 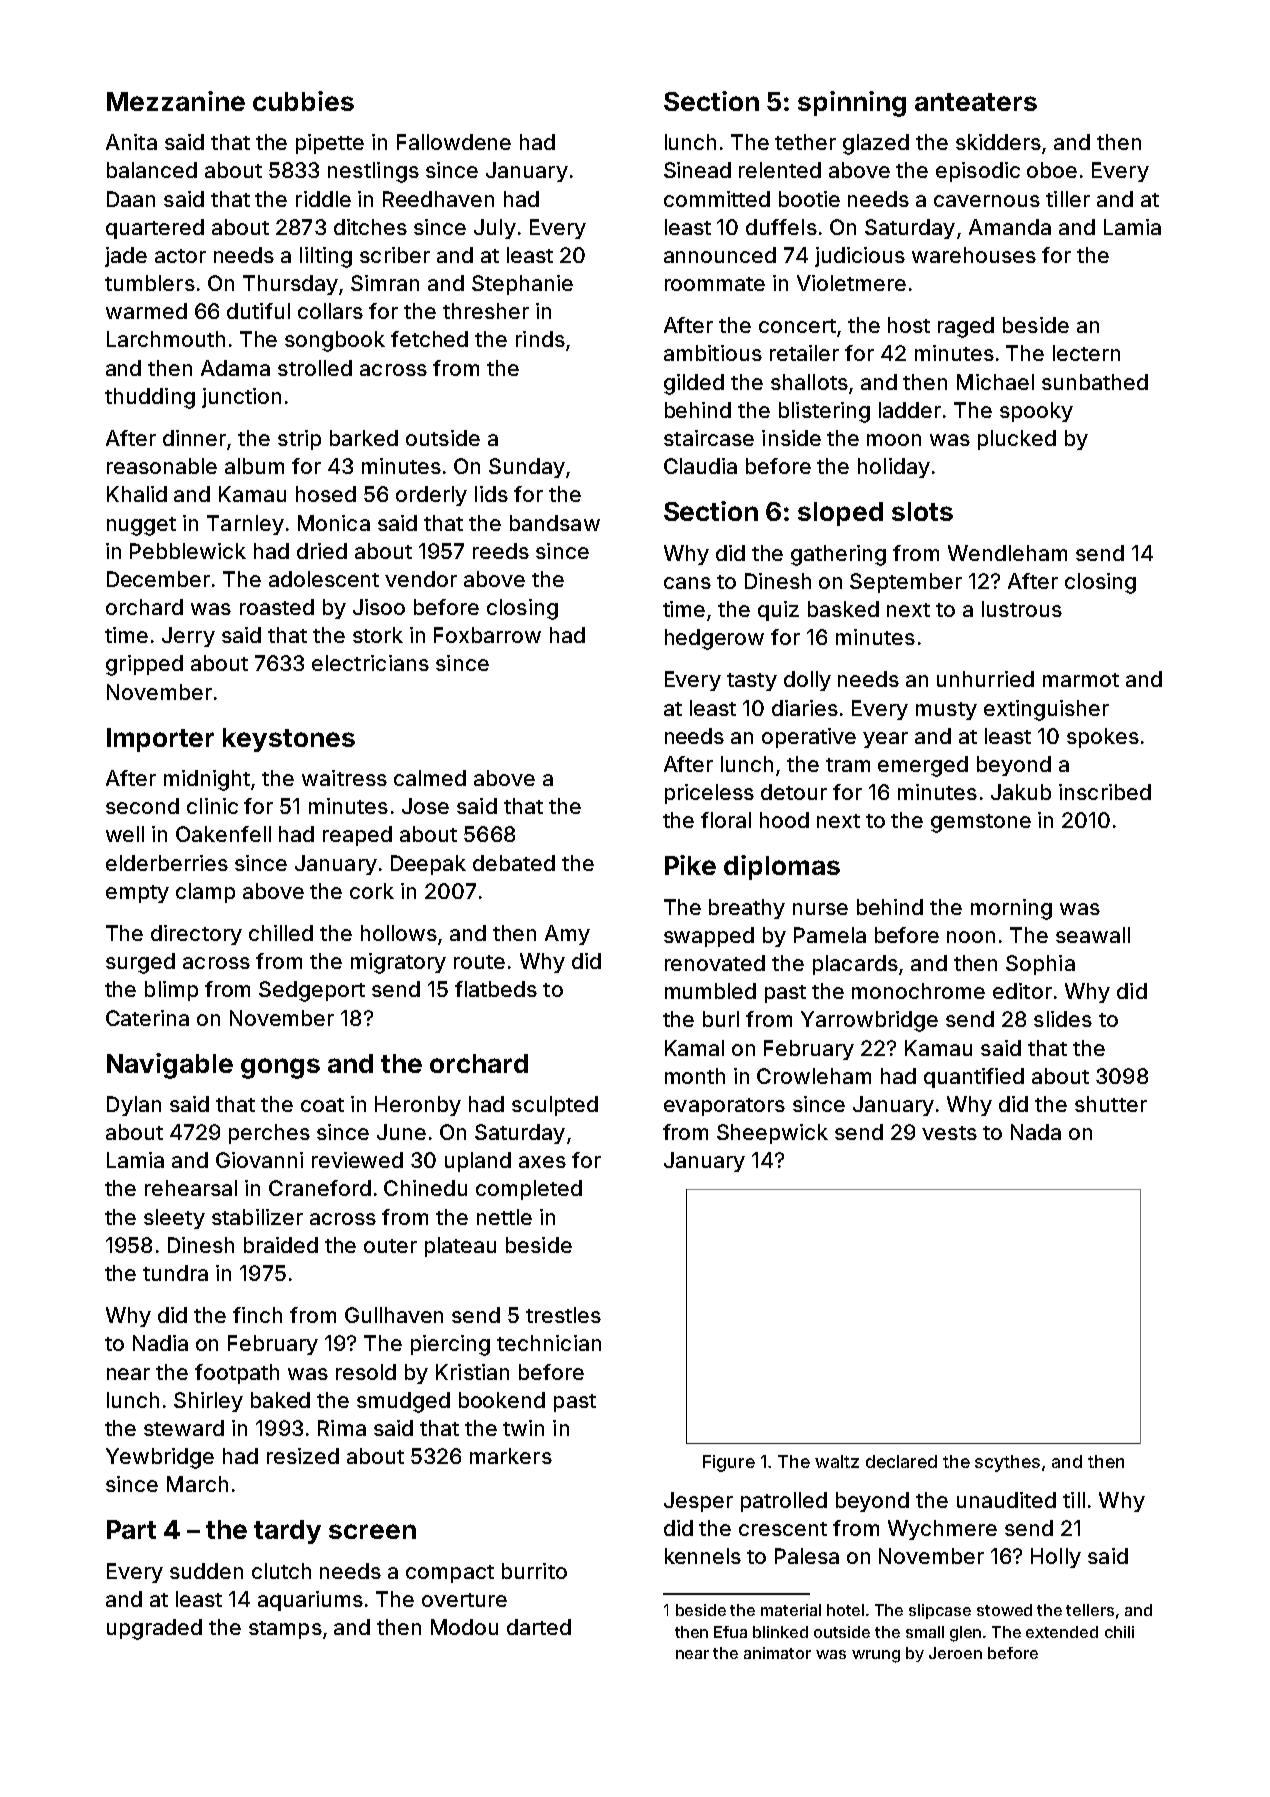 What do you see at coordinates (330, 144) in the page?
I see `pipette` at bounding box center [330, 144].
